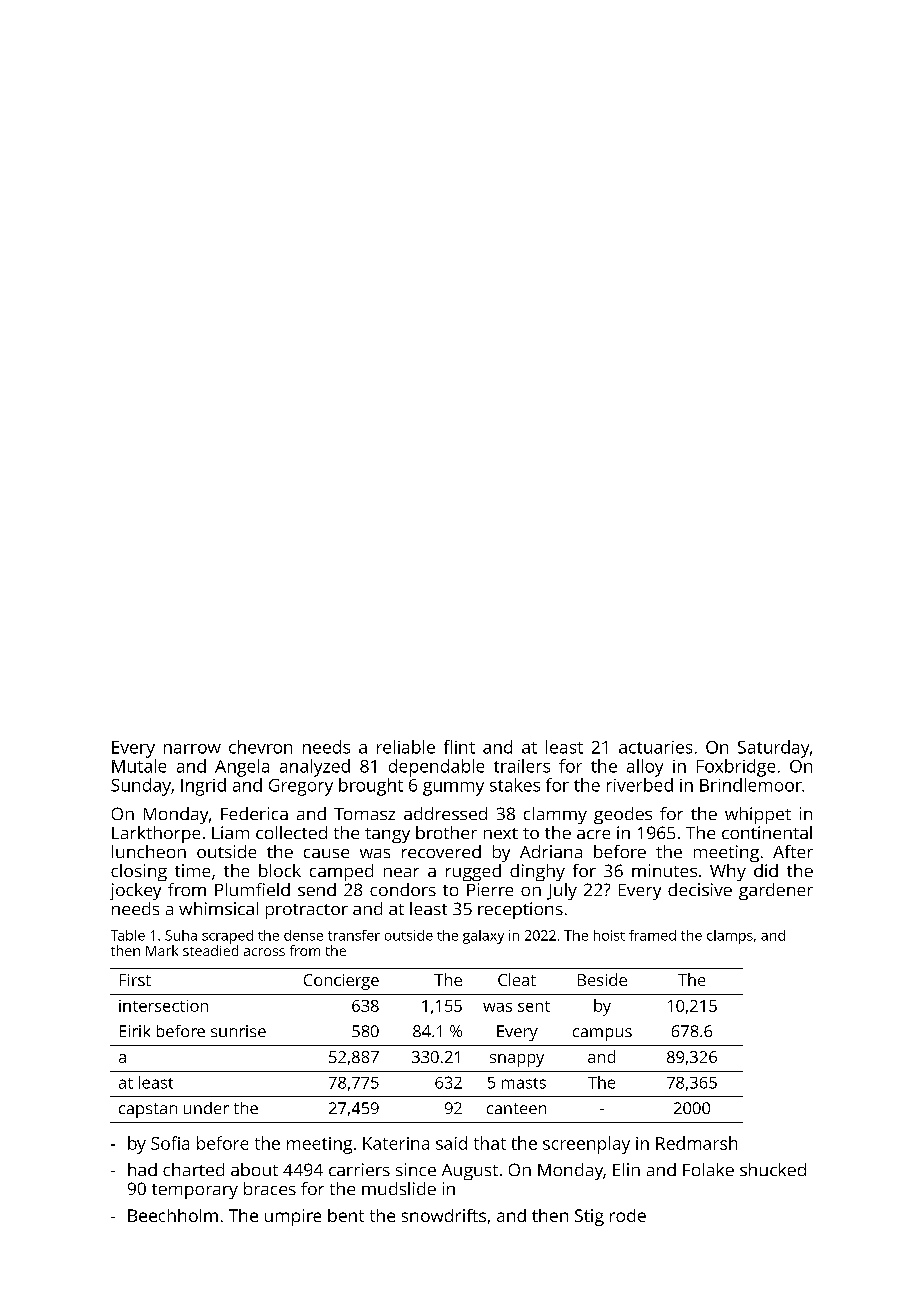  Describe the element at coordinates (589, 1217) in the screenshot. I see `Stig` at that location.
